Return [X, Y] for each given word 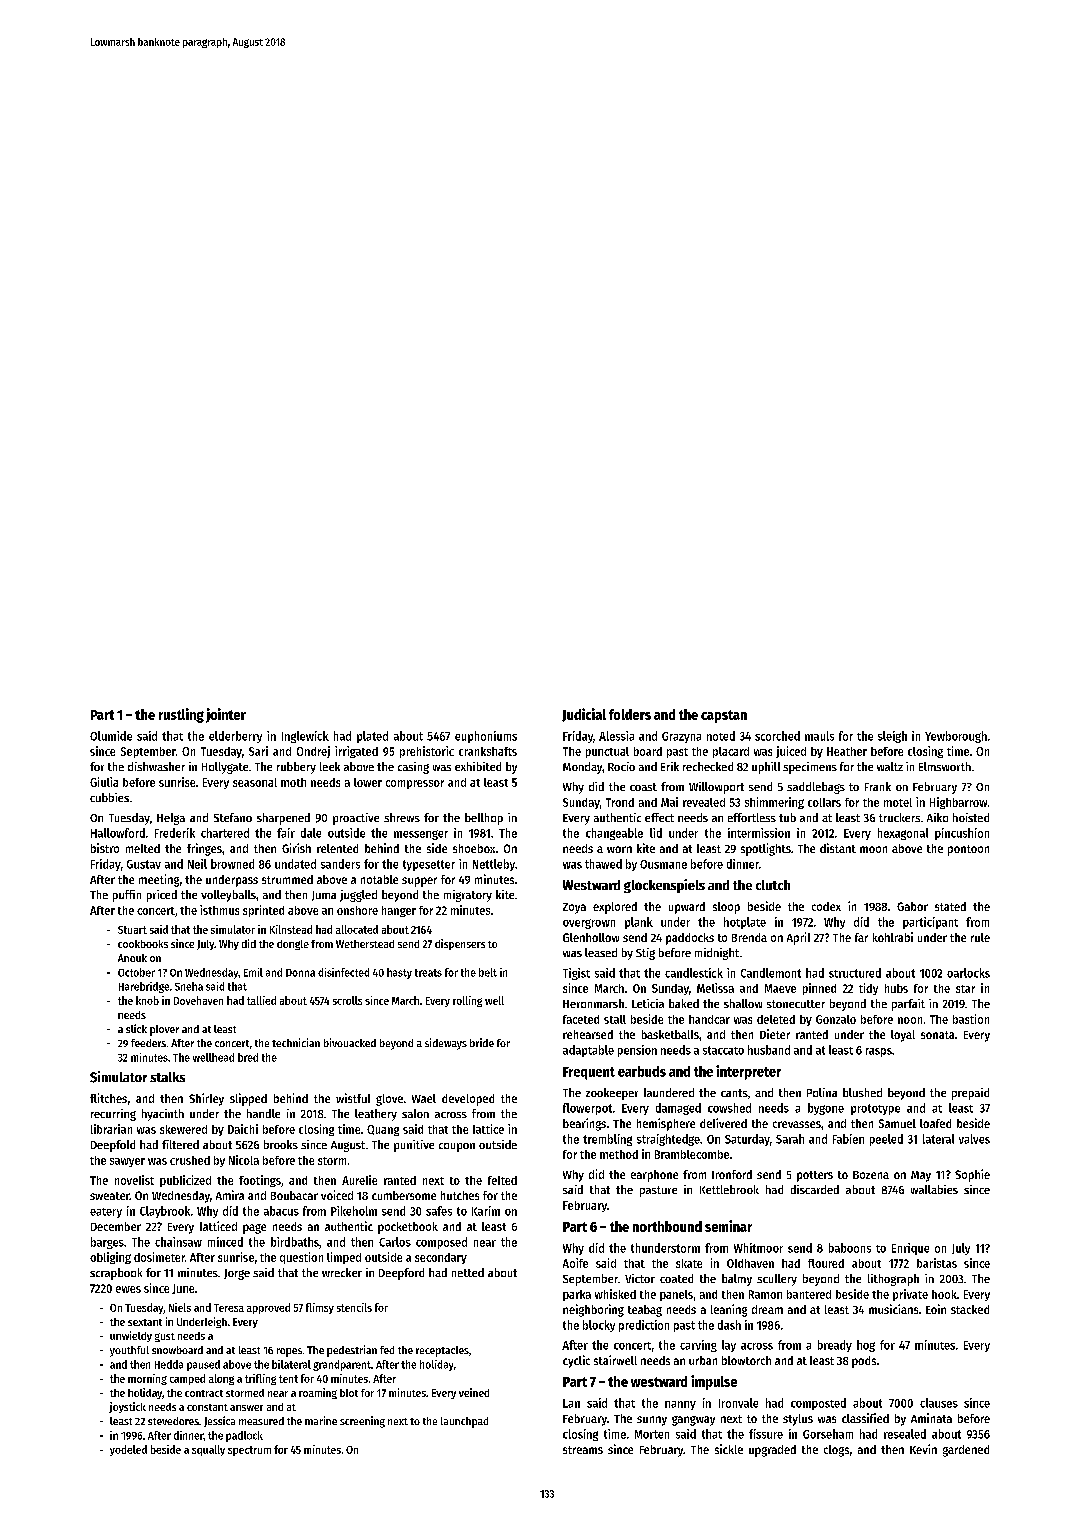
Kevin [923, 1449]
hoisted [971, 817]
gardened [966, 1451]
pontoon [968, 850]
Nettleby [494, 865]
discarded [815, 1189]
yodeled [128, 1450]
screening [362, 1422]
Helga [171, 819]
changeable [614, 834]
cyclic [576, 1361]
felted [502, 1180]
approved [268, 1308]
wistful [353, 1098]
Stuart [132, 930]
